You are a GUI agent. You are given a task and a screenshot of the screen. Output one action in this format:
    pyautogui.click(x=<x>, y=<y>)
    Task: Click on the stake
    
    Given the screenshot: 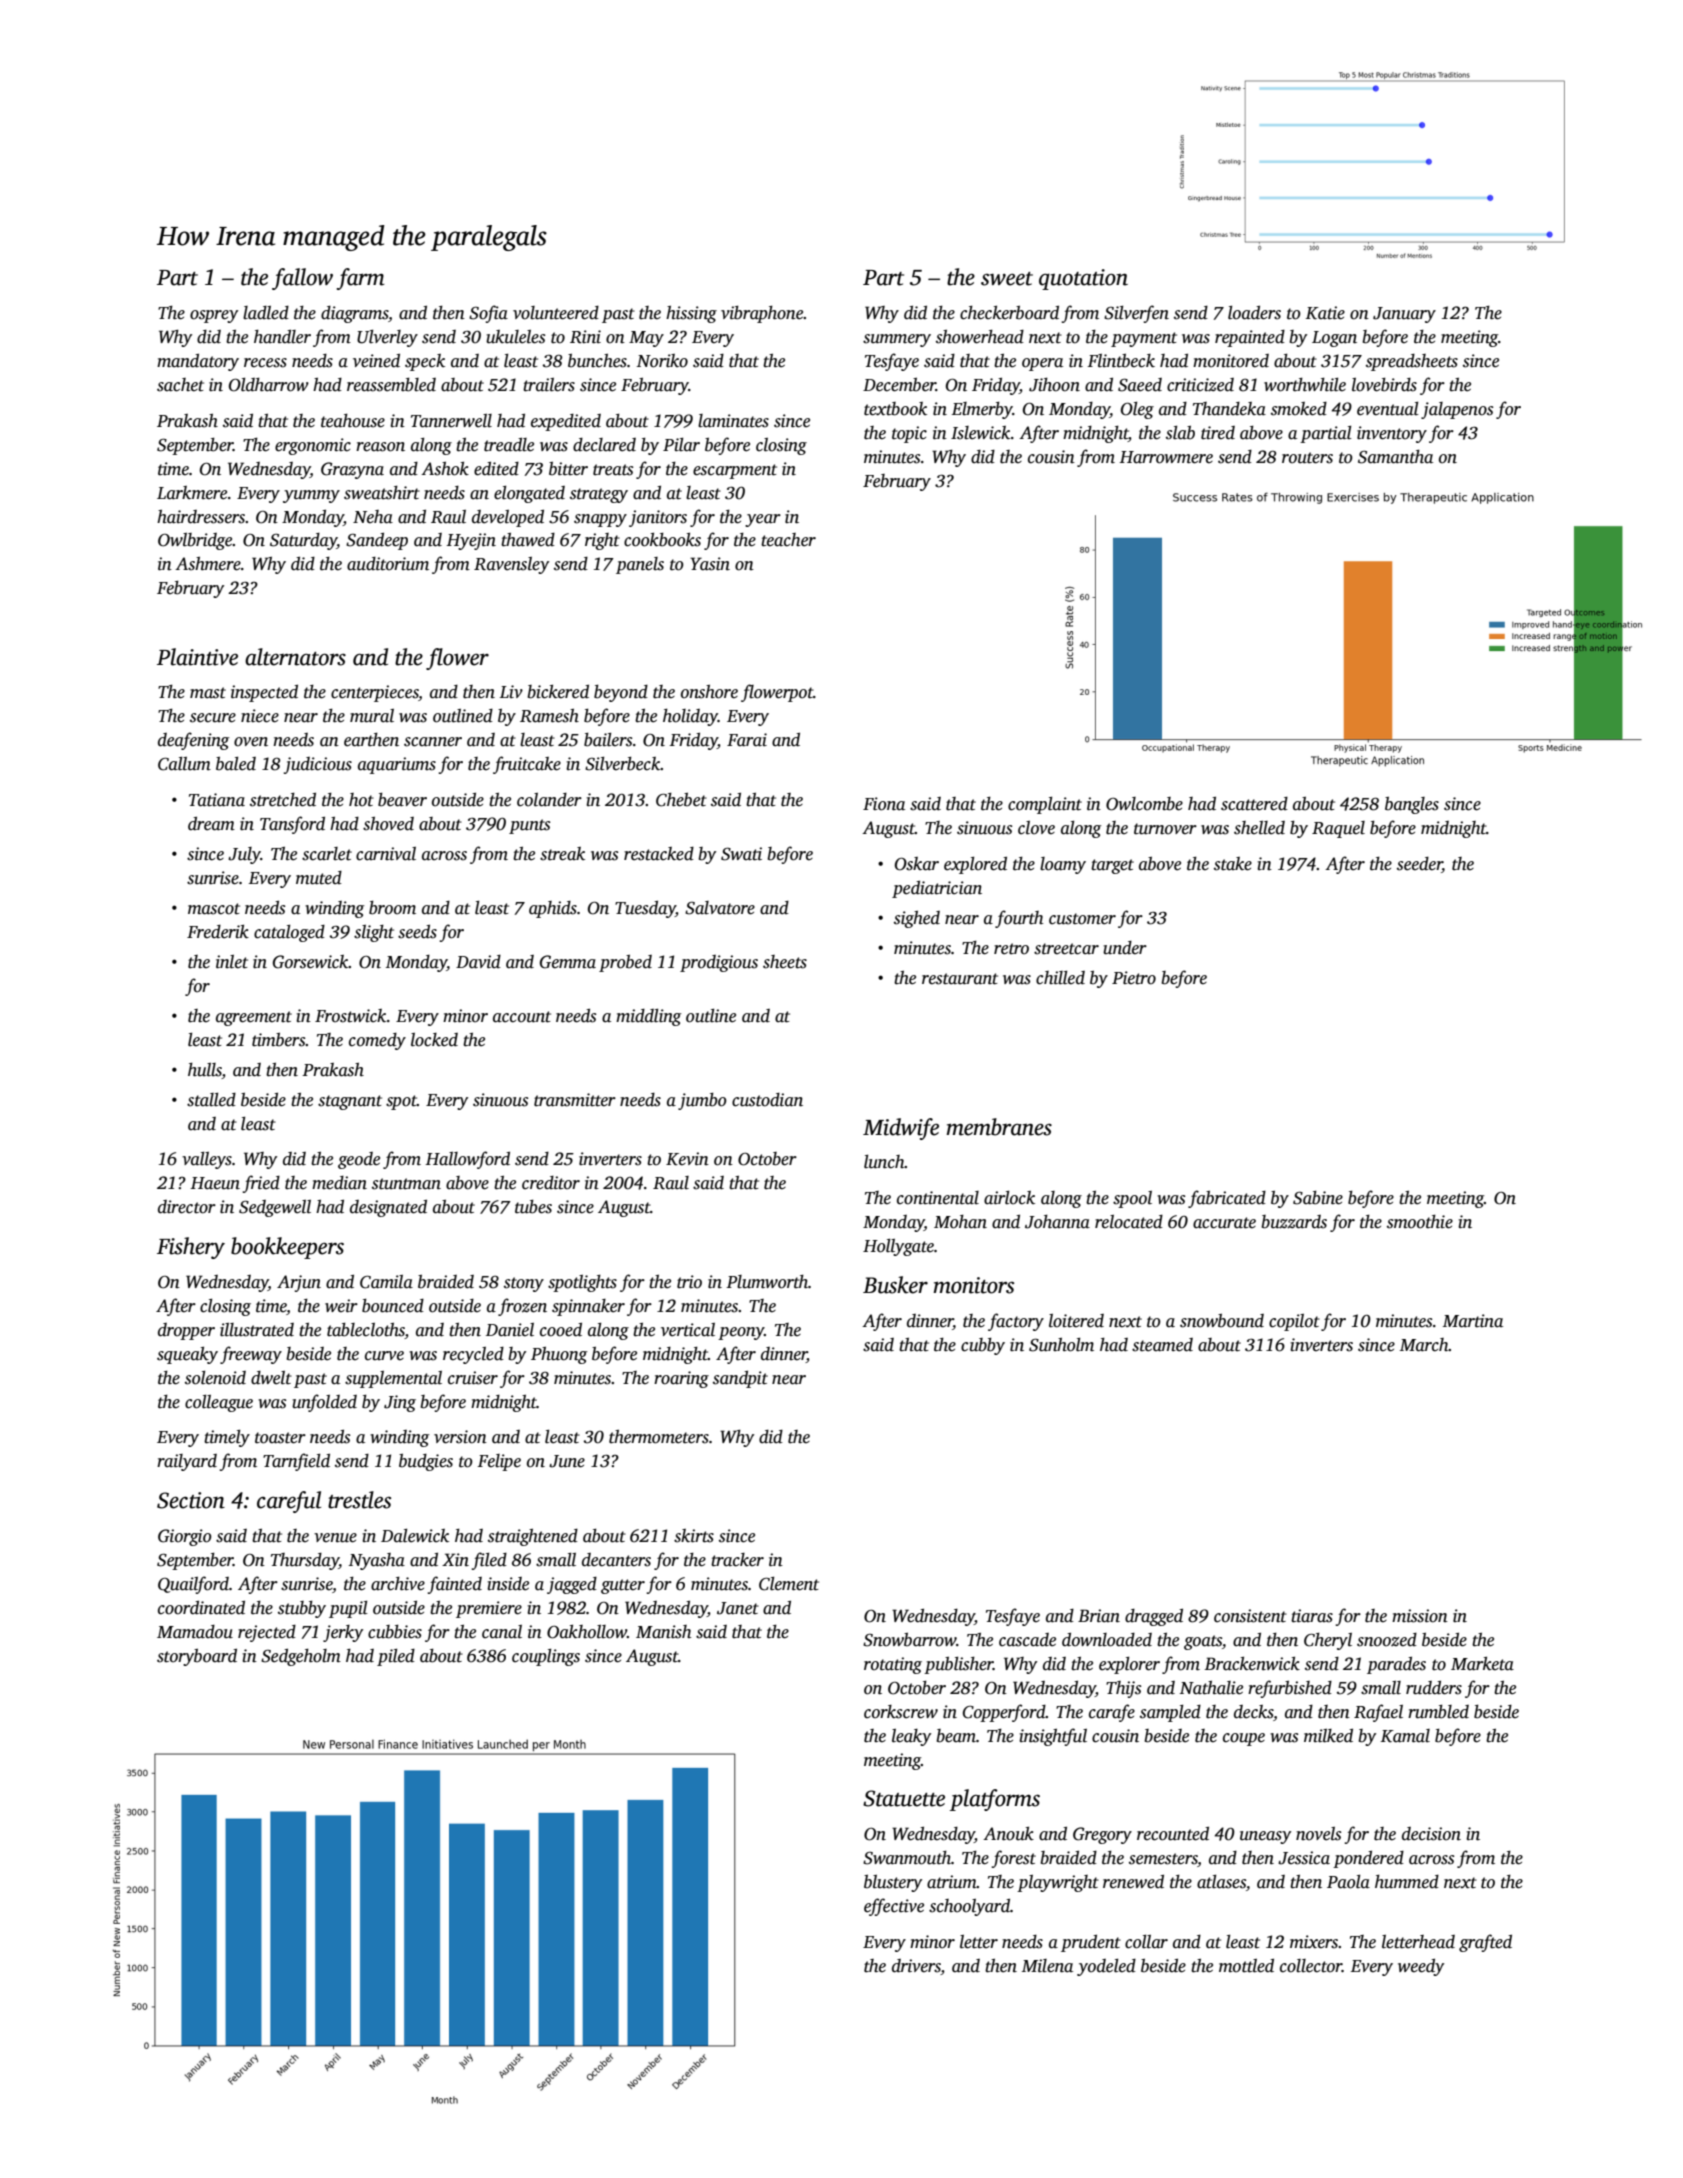 What is the action you would take?
    pyautogui.click(x=1233, y=864)
